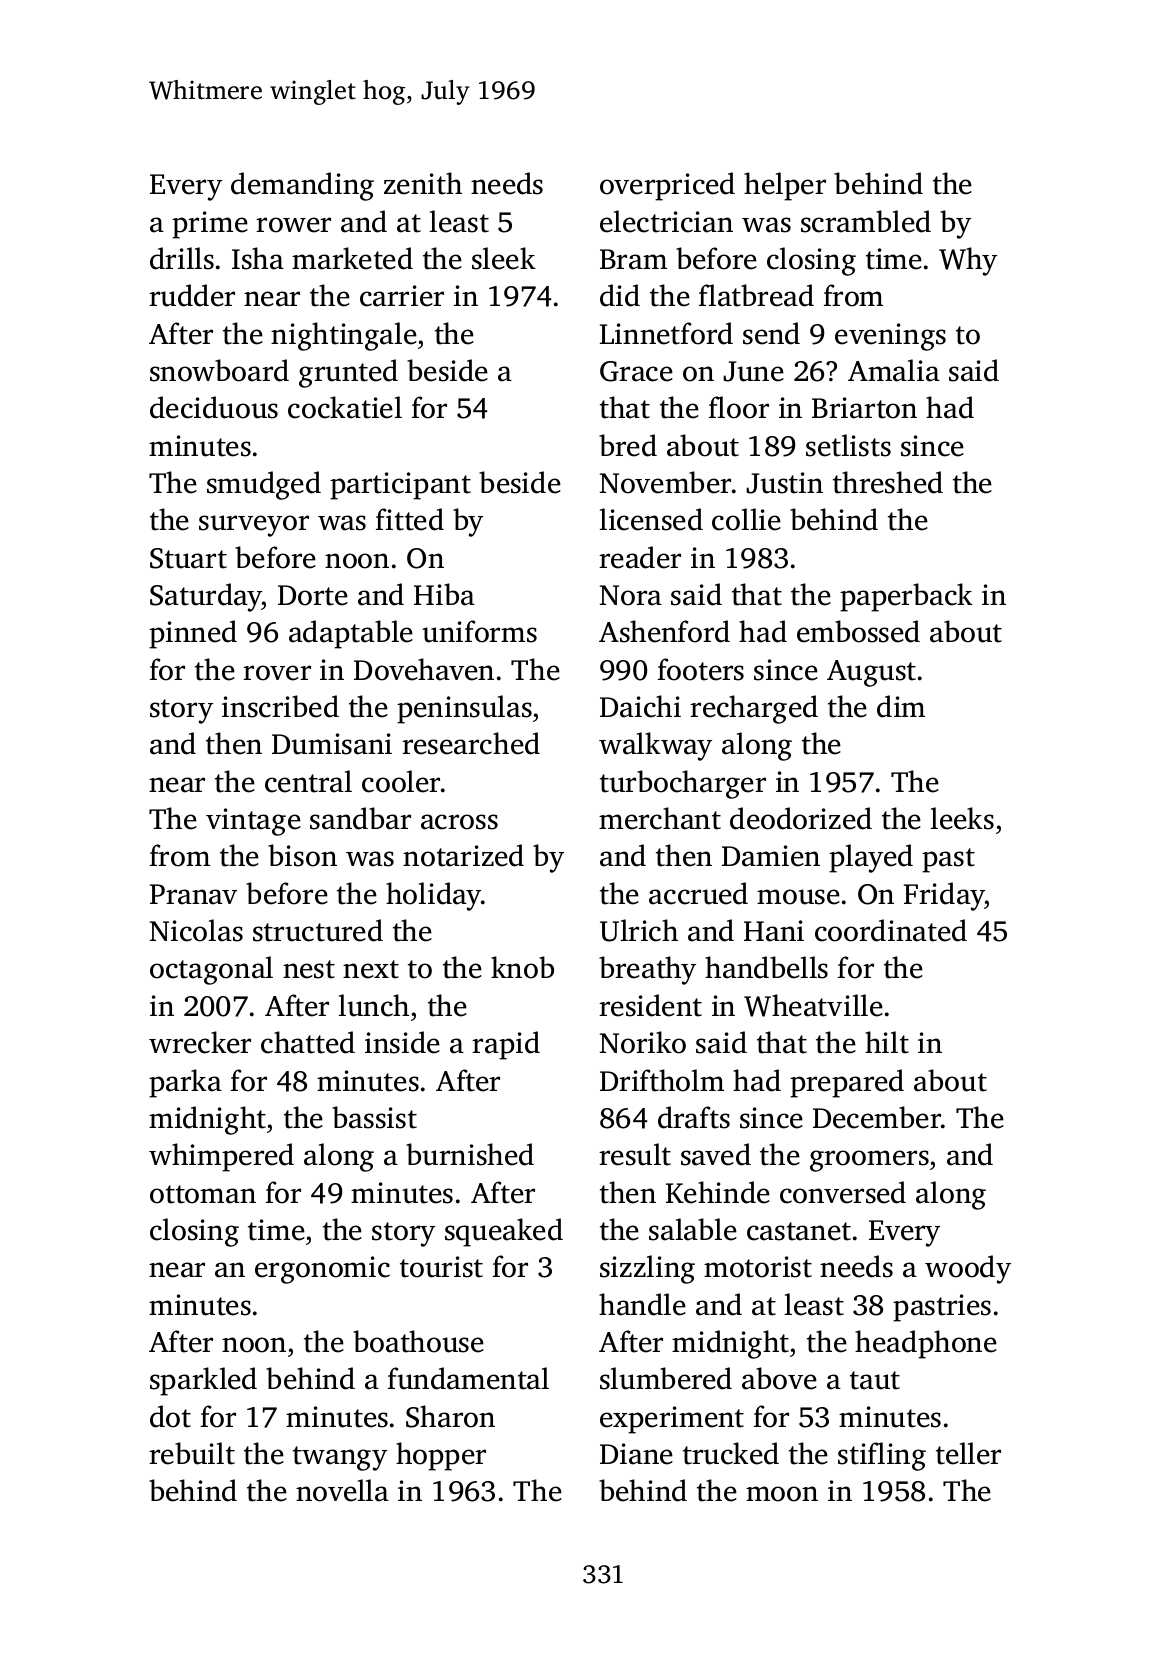 The image size is (1165, 1654). Describe the element at coordinates (308, 1042) in the document. I see `chatted` at that location.
